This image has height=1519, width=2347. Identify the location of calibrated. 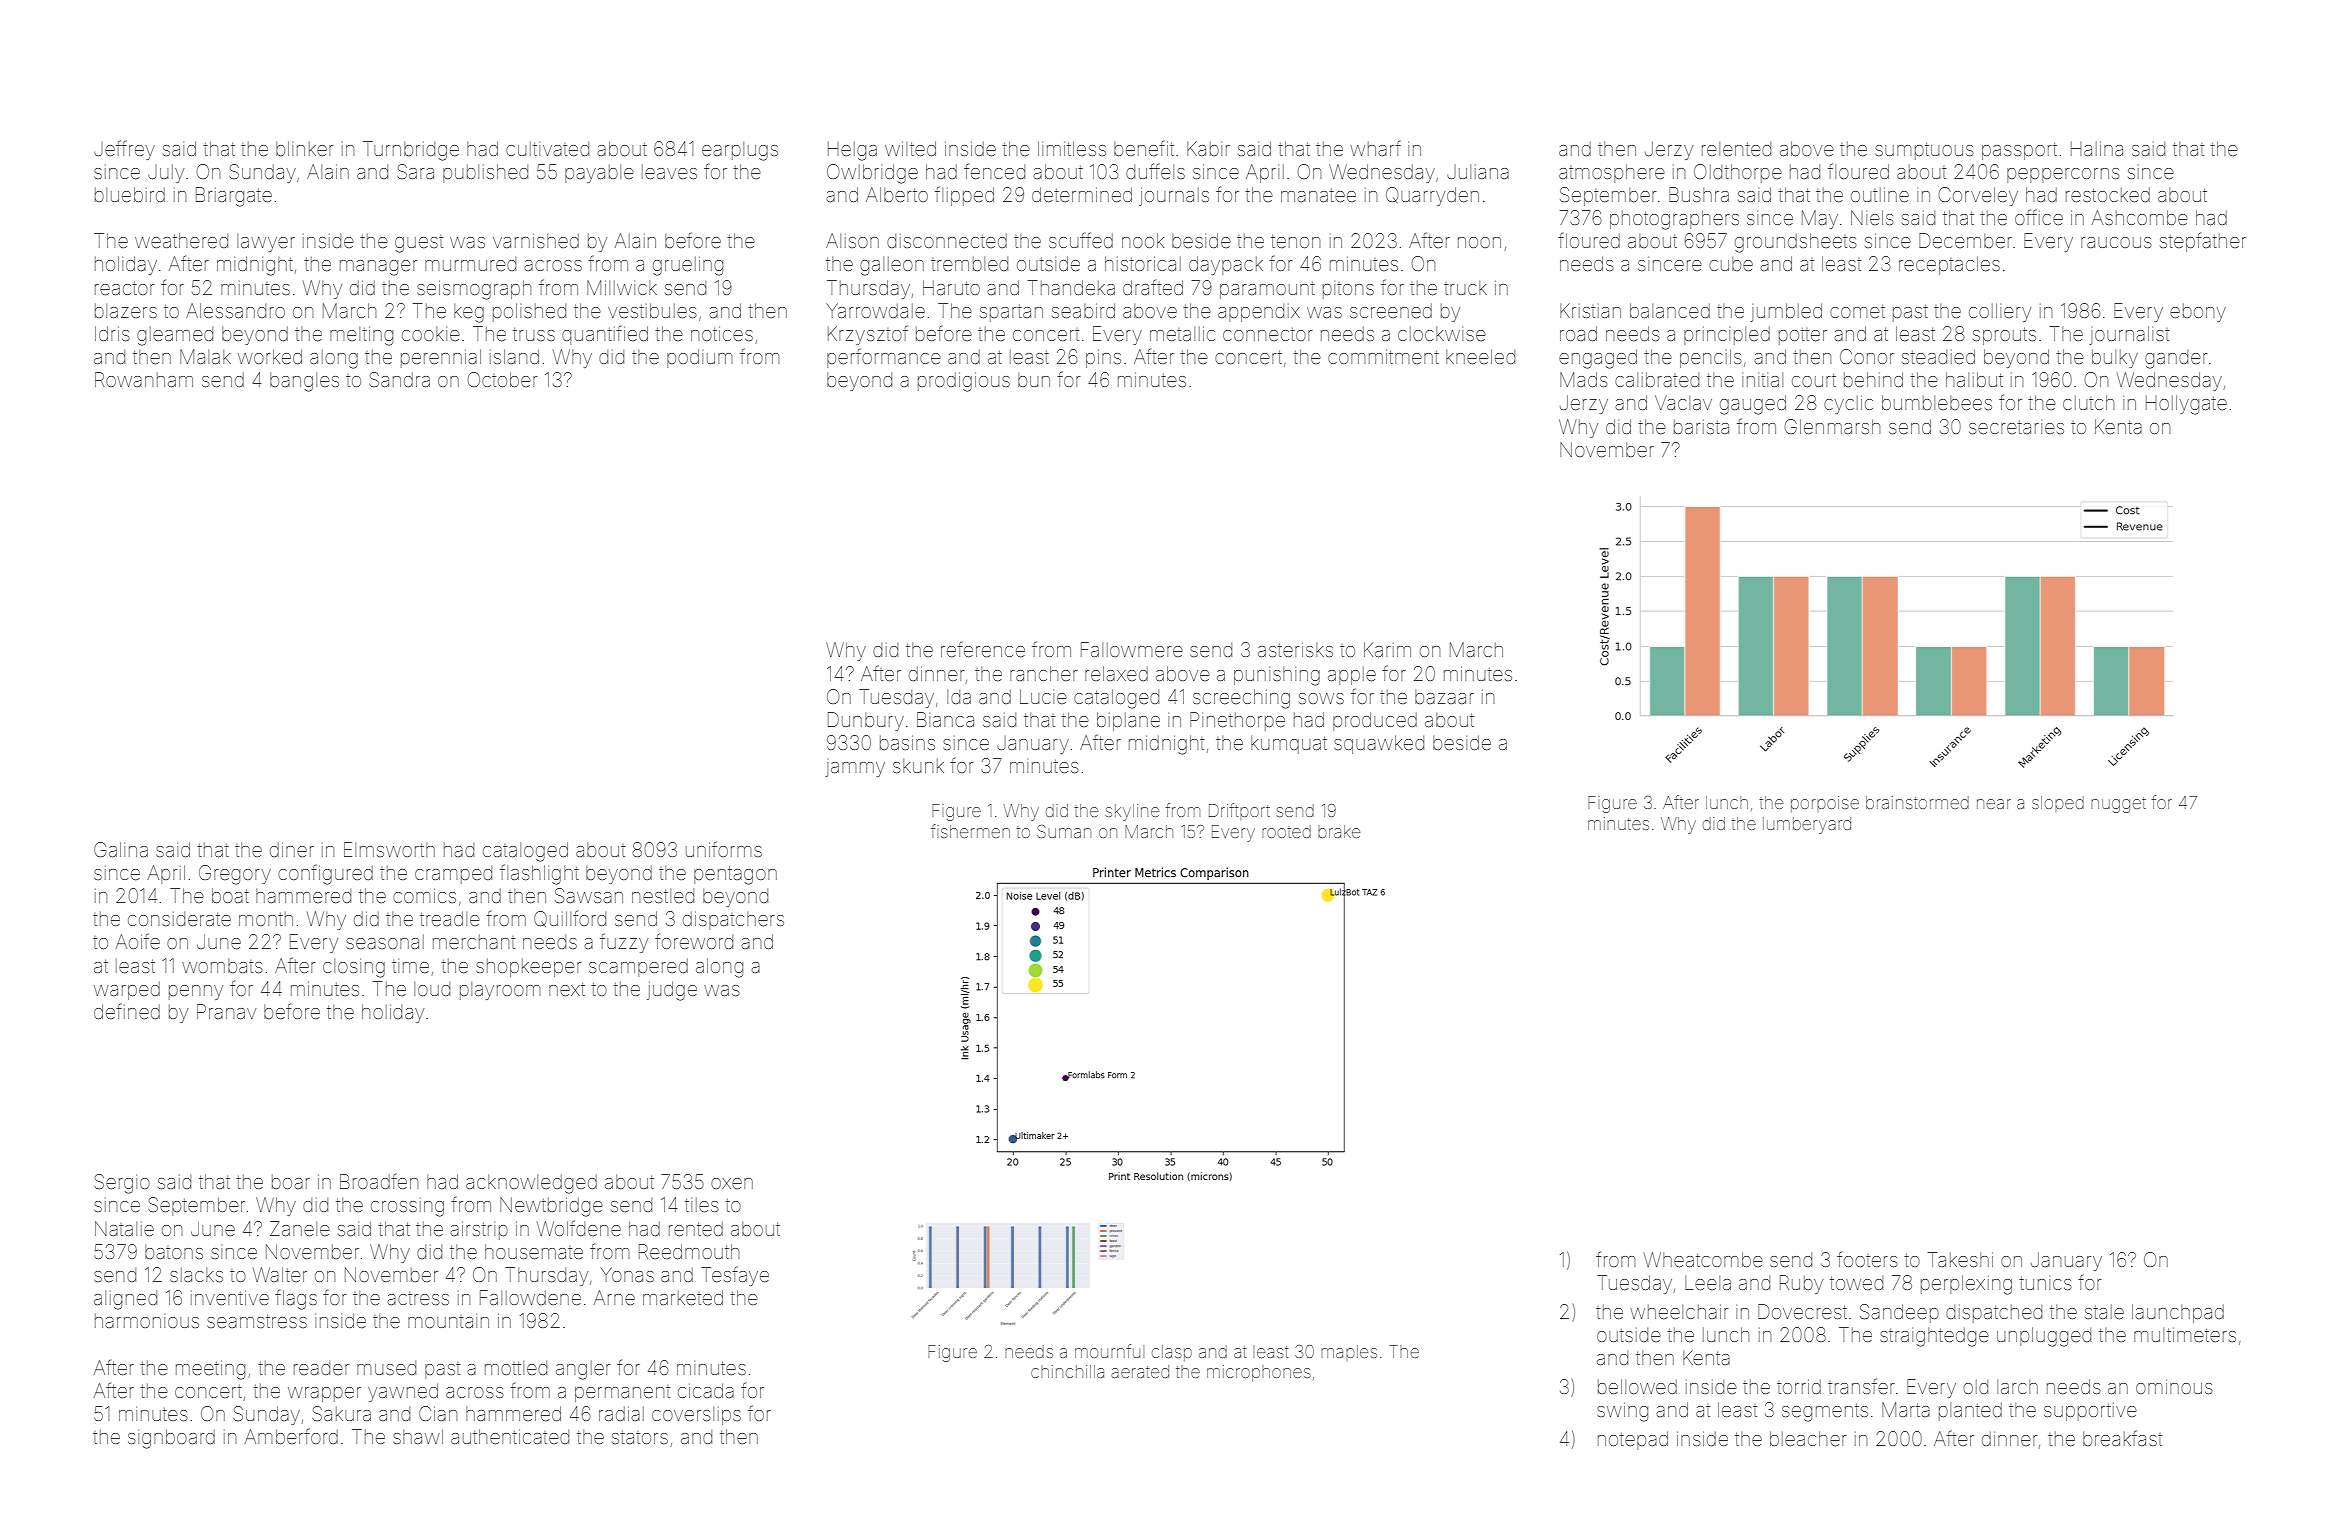
(1657, 379).
